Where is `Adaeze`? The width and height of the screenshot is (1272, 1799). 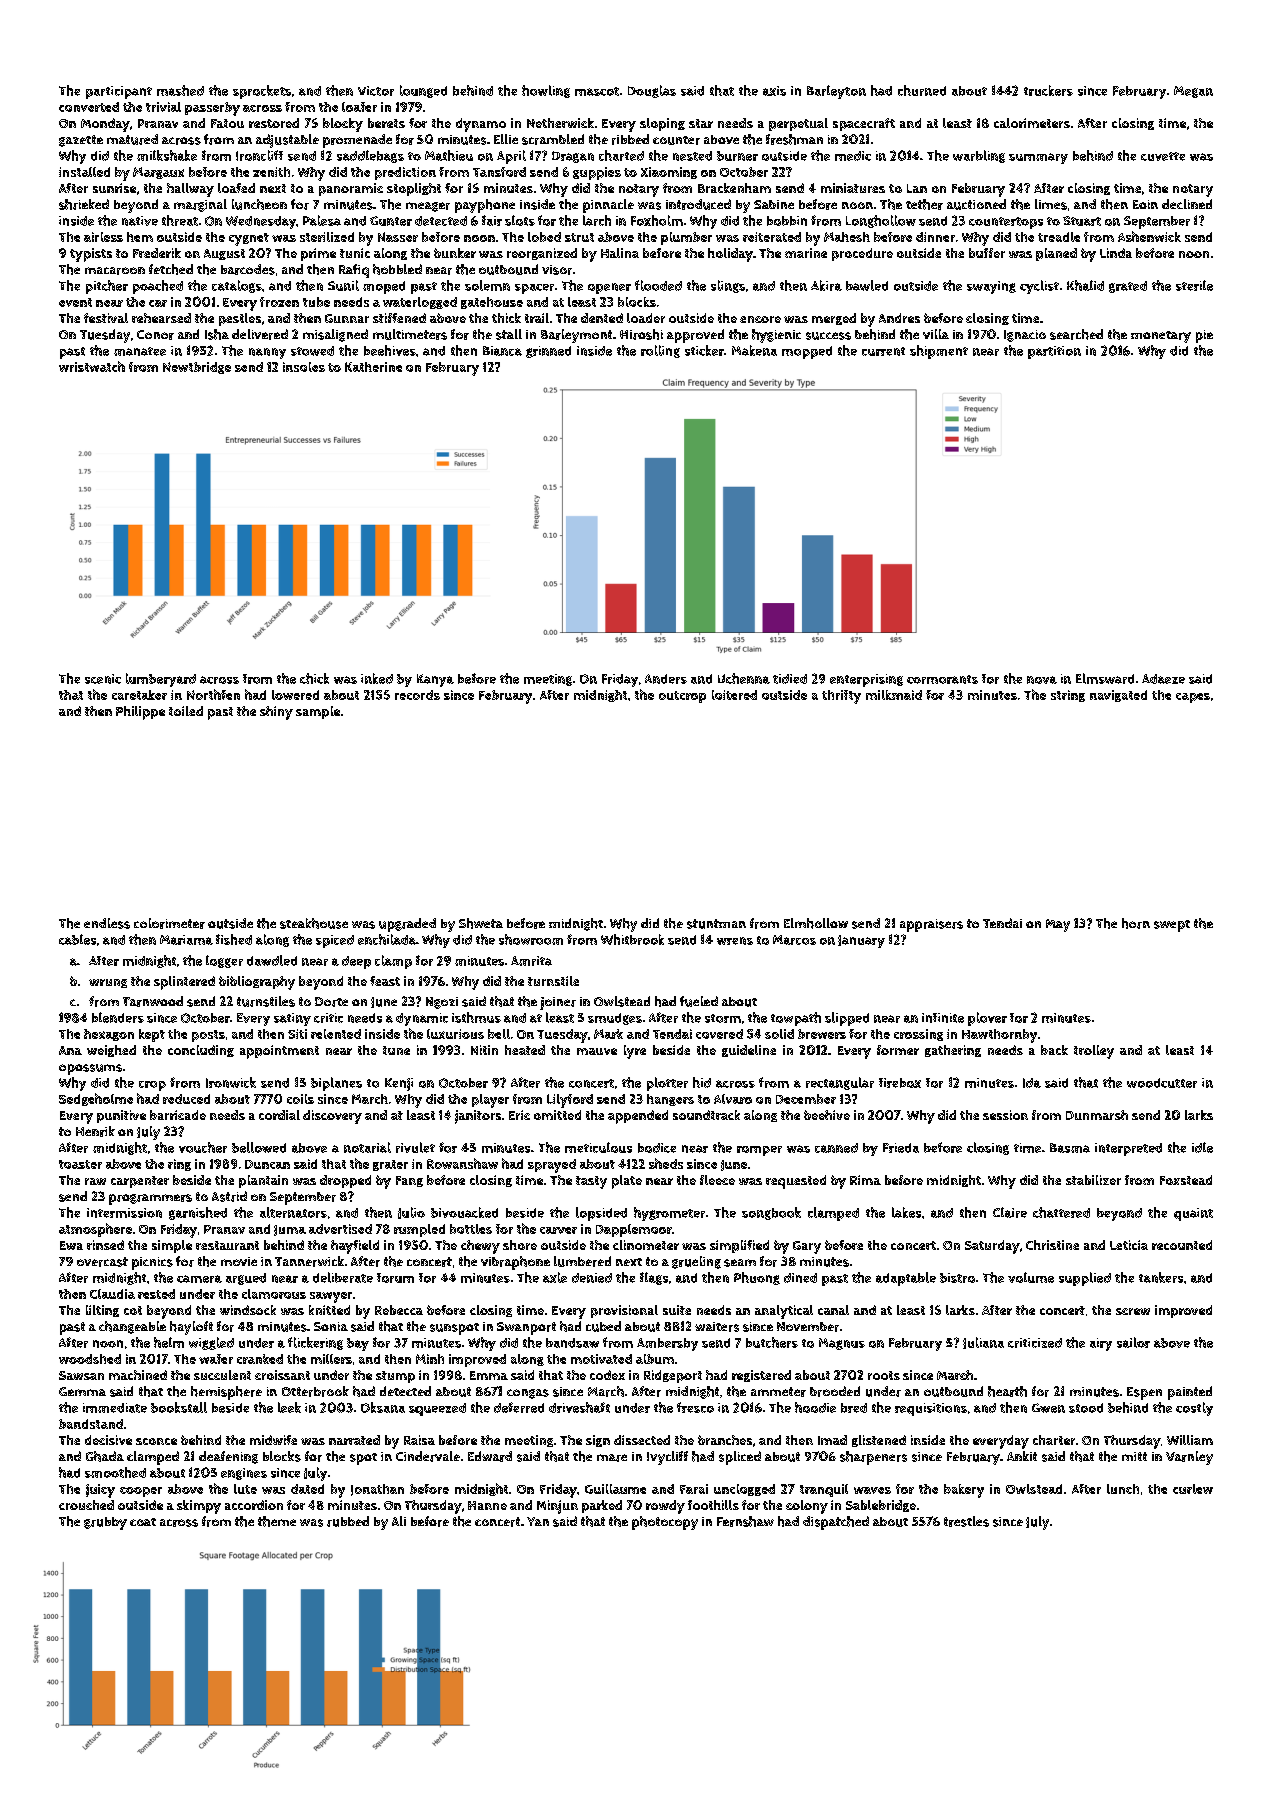
Adaeze is located at coordinates (1163, 679).
